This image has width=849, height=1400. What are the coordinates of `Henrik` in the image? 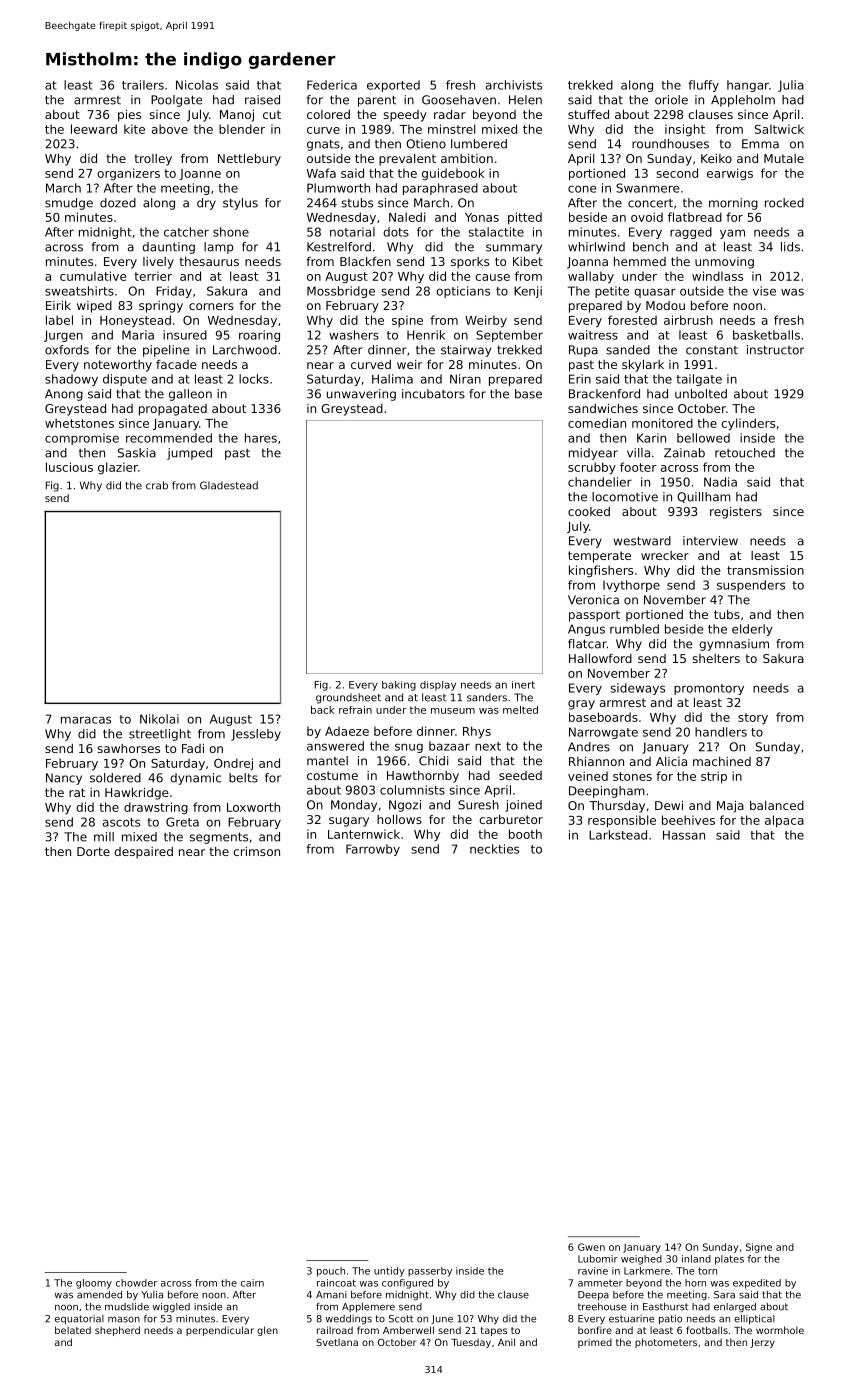 It's located at (426, 335).
